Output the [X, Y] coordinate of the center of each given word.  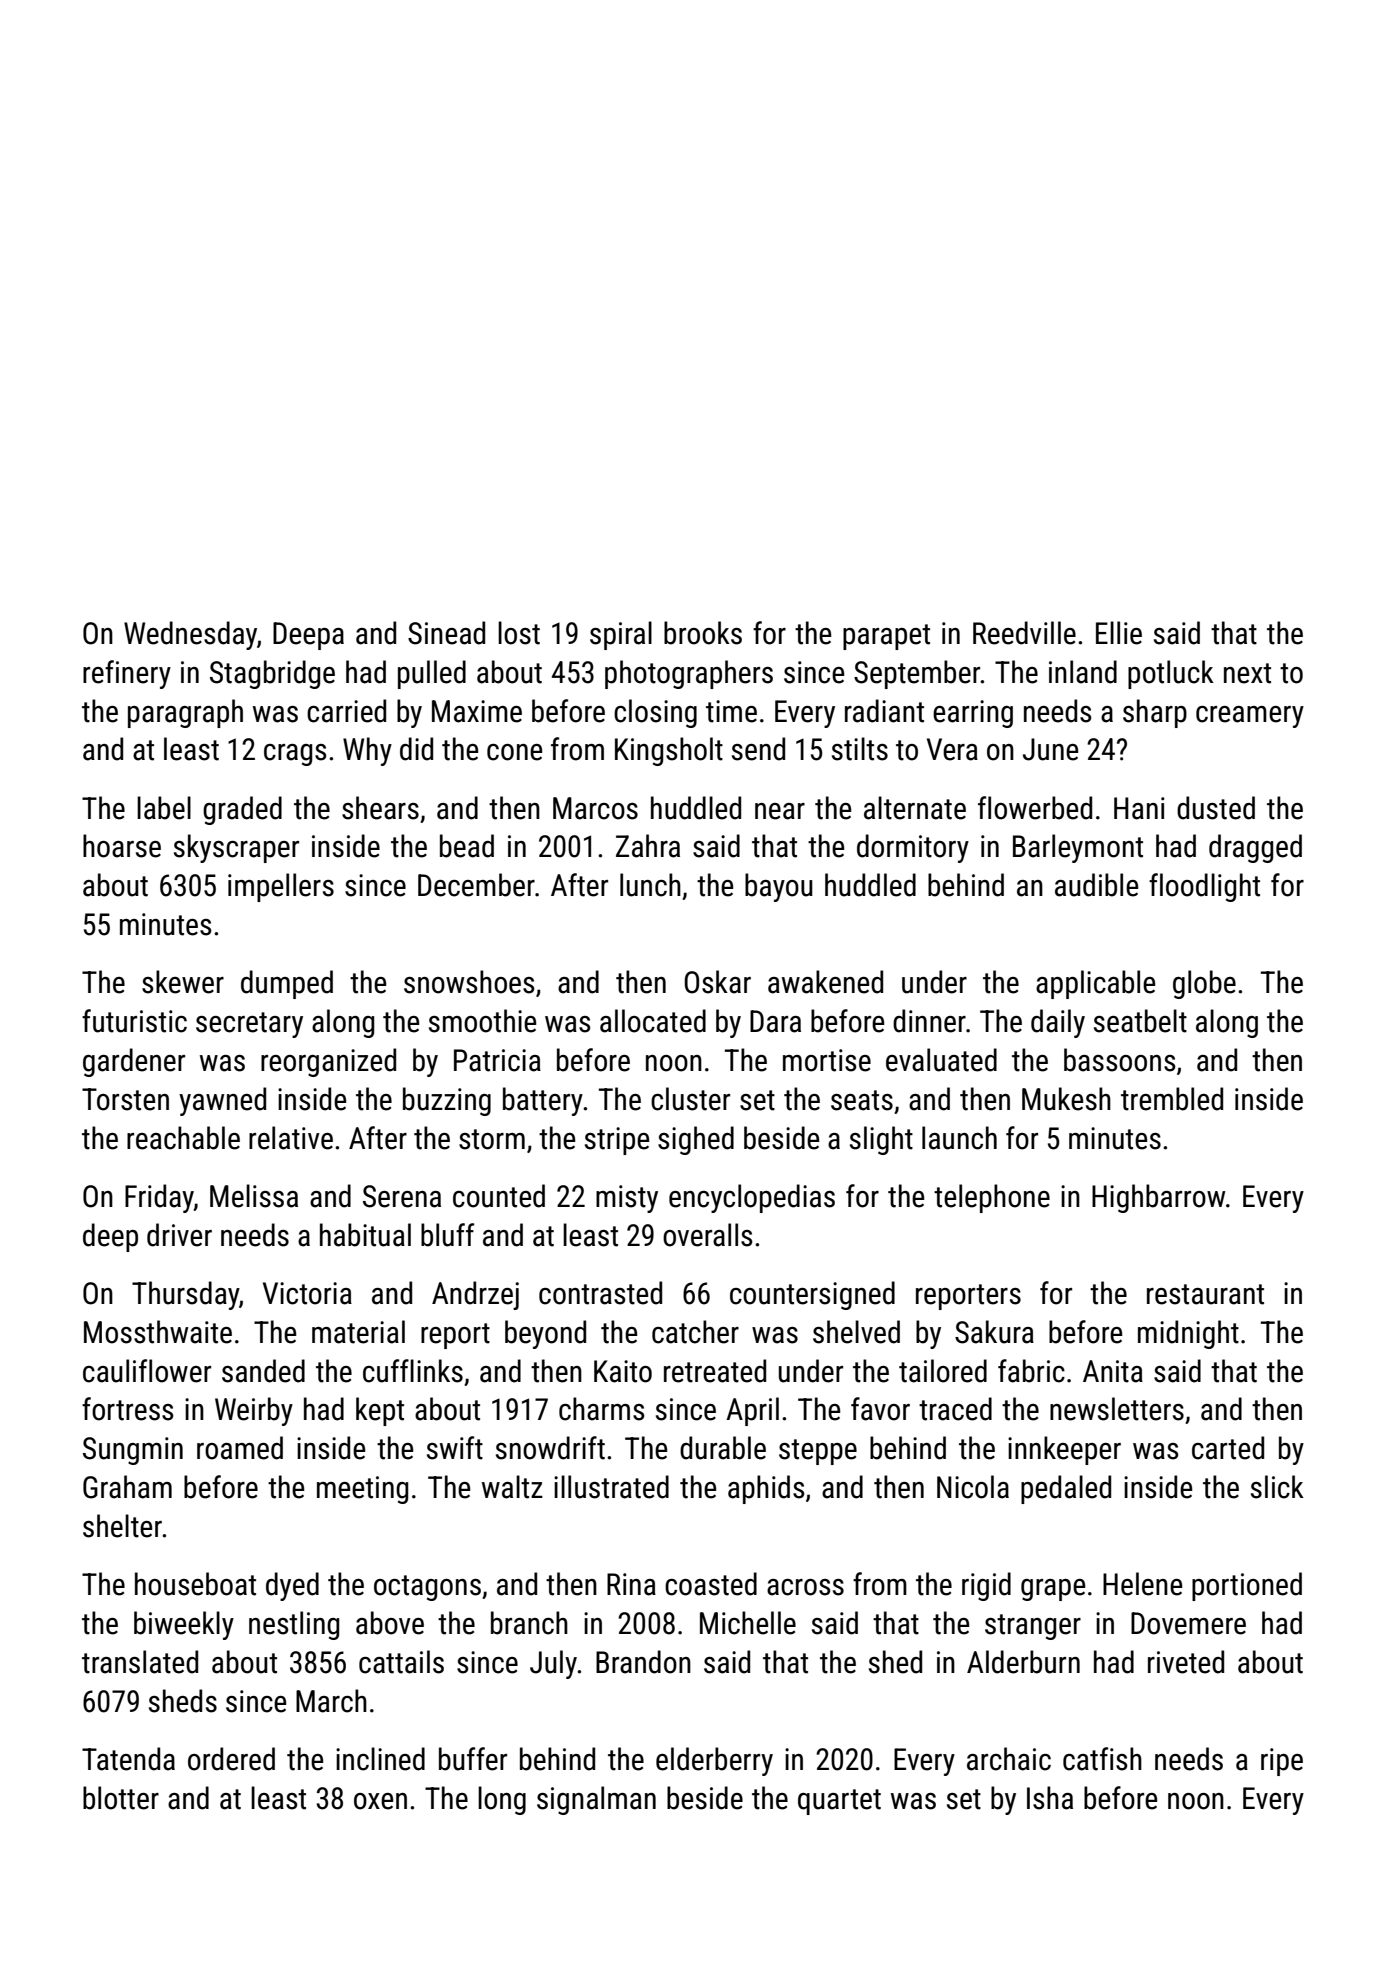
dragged [1255, 848]
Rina [631, 1584]
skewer [183, 982]
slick [1277, 1487]
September [917, 674]
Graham [127, 1487]
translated [140, 1662]
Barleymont [1078, 848]
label [164, 808]
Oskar [717, 982]
